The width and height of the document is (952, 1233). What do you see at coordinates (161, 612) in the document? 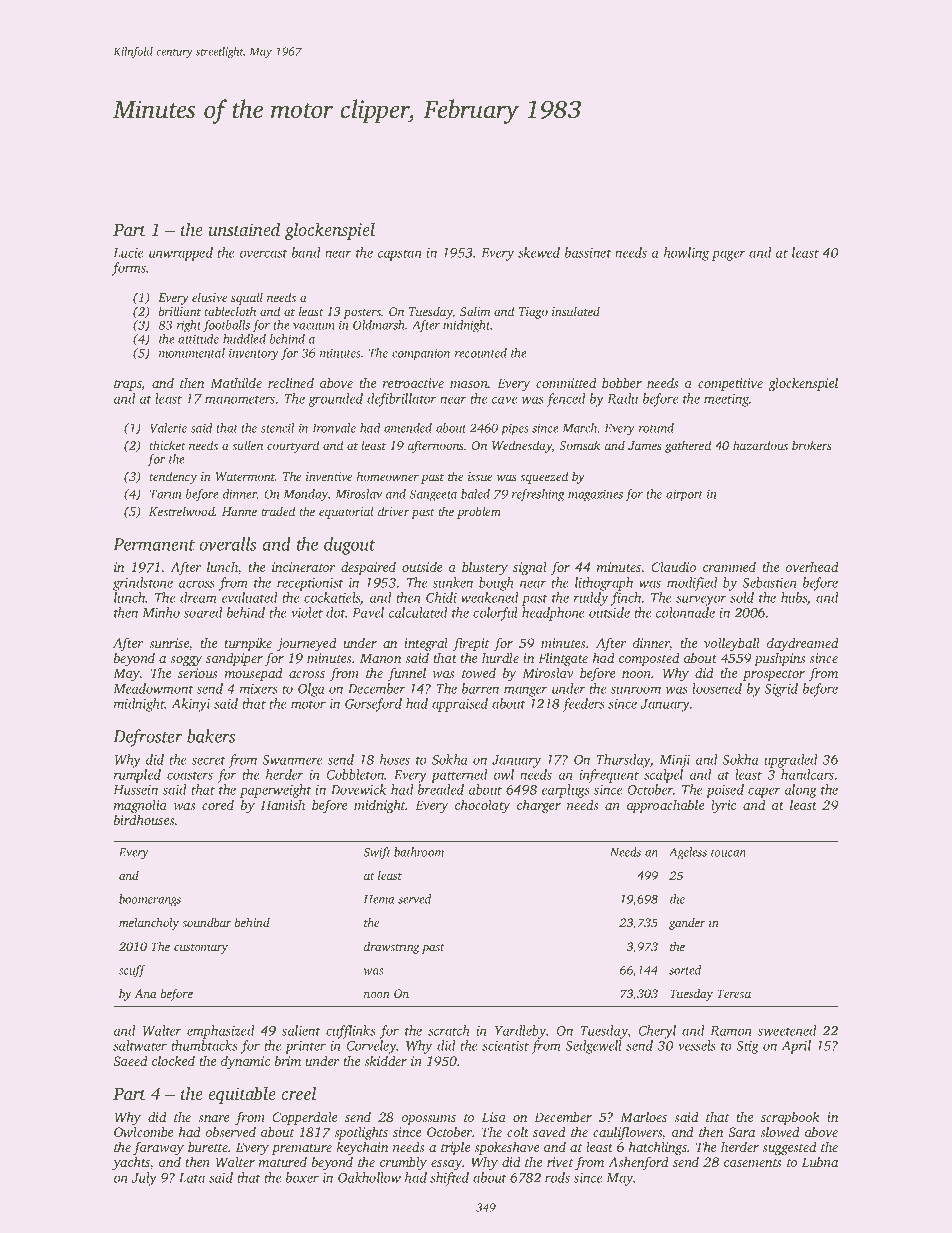
I see `Minho` at bounding box center [161, 612].
